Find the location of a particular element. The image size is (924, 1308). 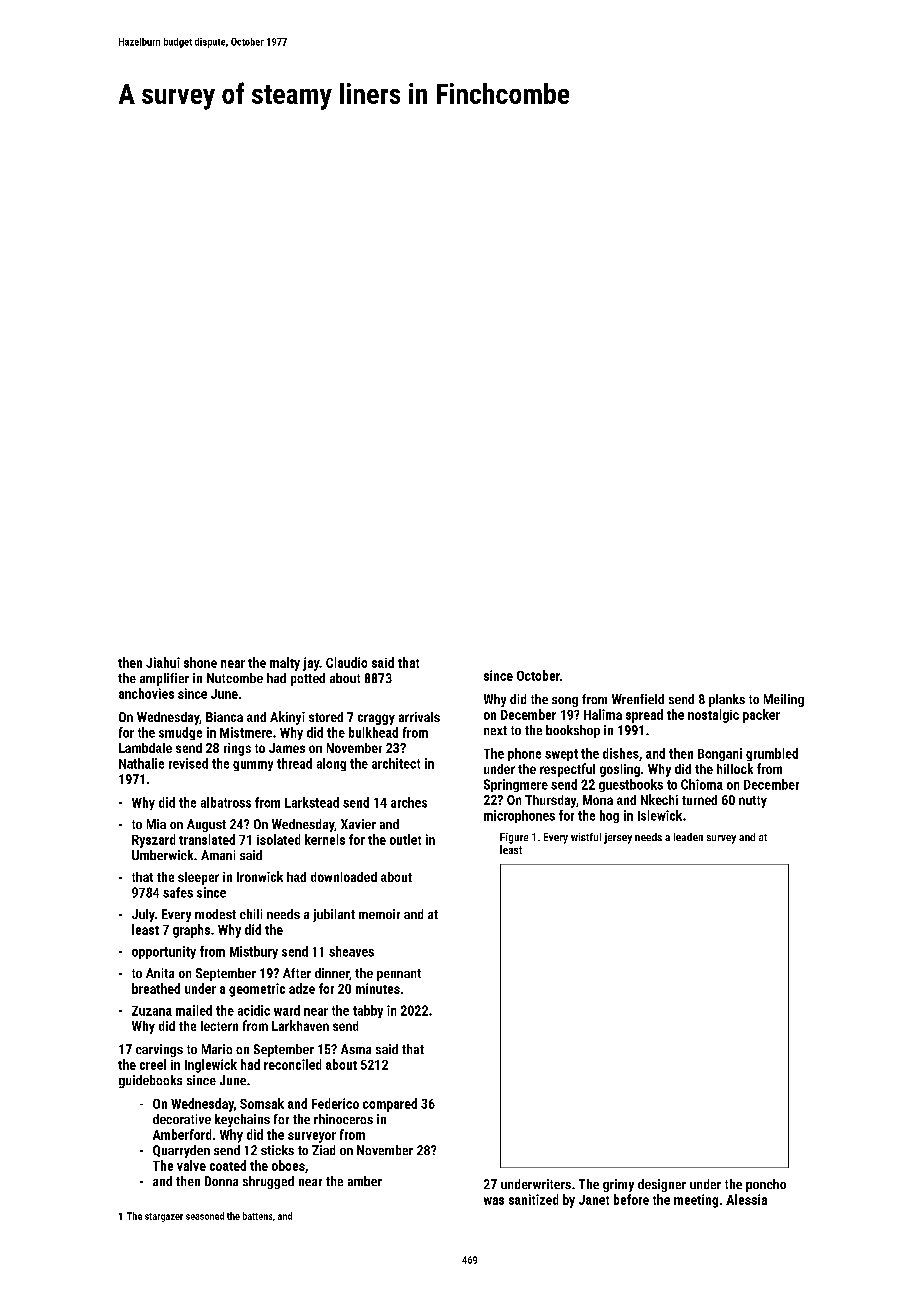

Ironwick is located at coordinates (260, 876).
